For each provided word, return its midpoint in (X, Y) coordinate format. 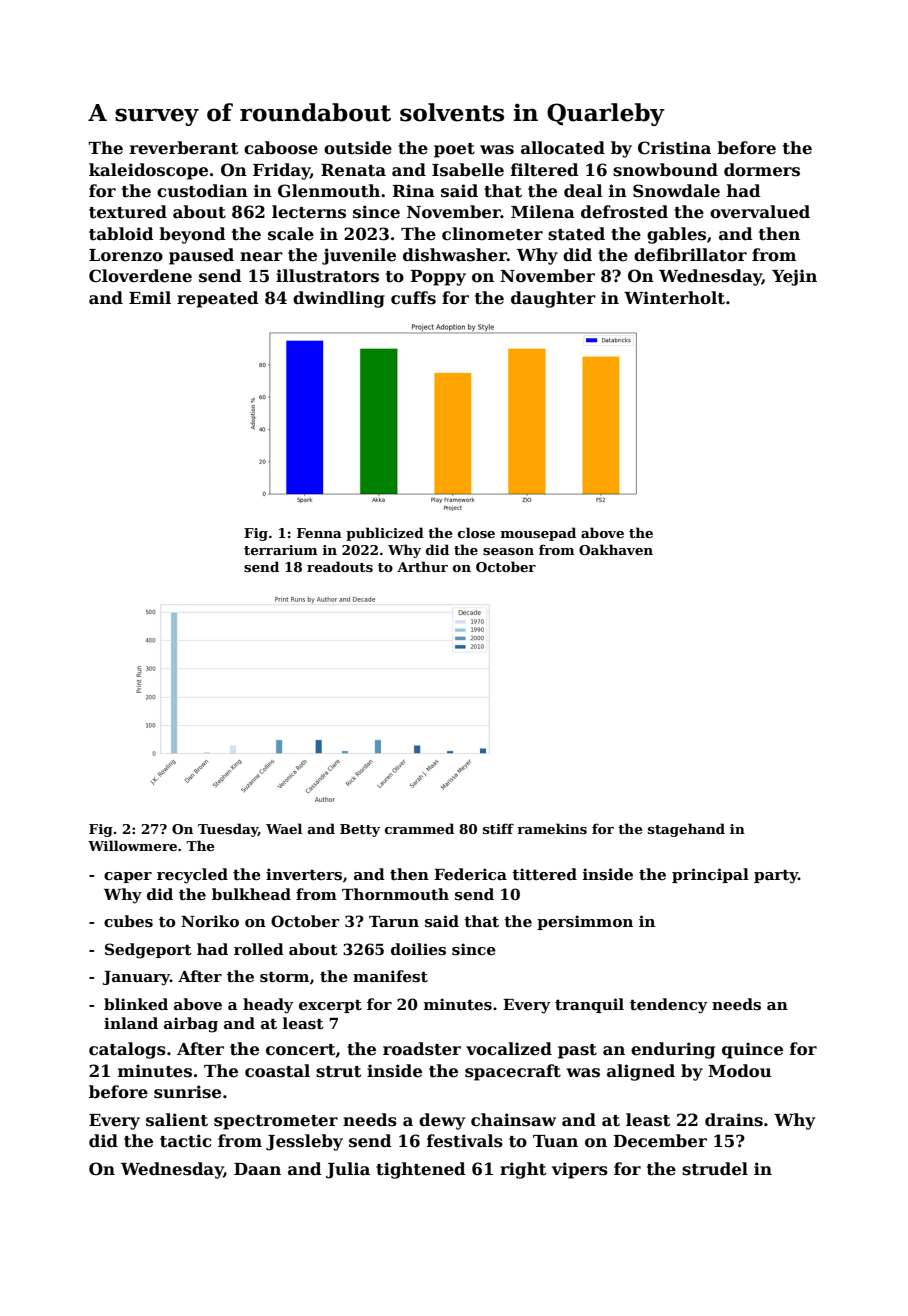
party (776, 877)
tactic (185, 1141)
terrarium (280, 550)
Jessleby (304, 1142)
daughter (553, 299)
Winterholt (674, 298)
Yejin (794, 277)
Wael (284, 828)
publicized (385, 534)
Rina (413, 191)
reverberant (184, 148)
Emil (150, 297)
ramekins (552, 828)
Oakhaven (616, 549)
